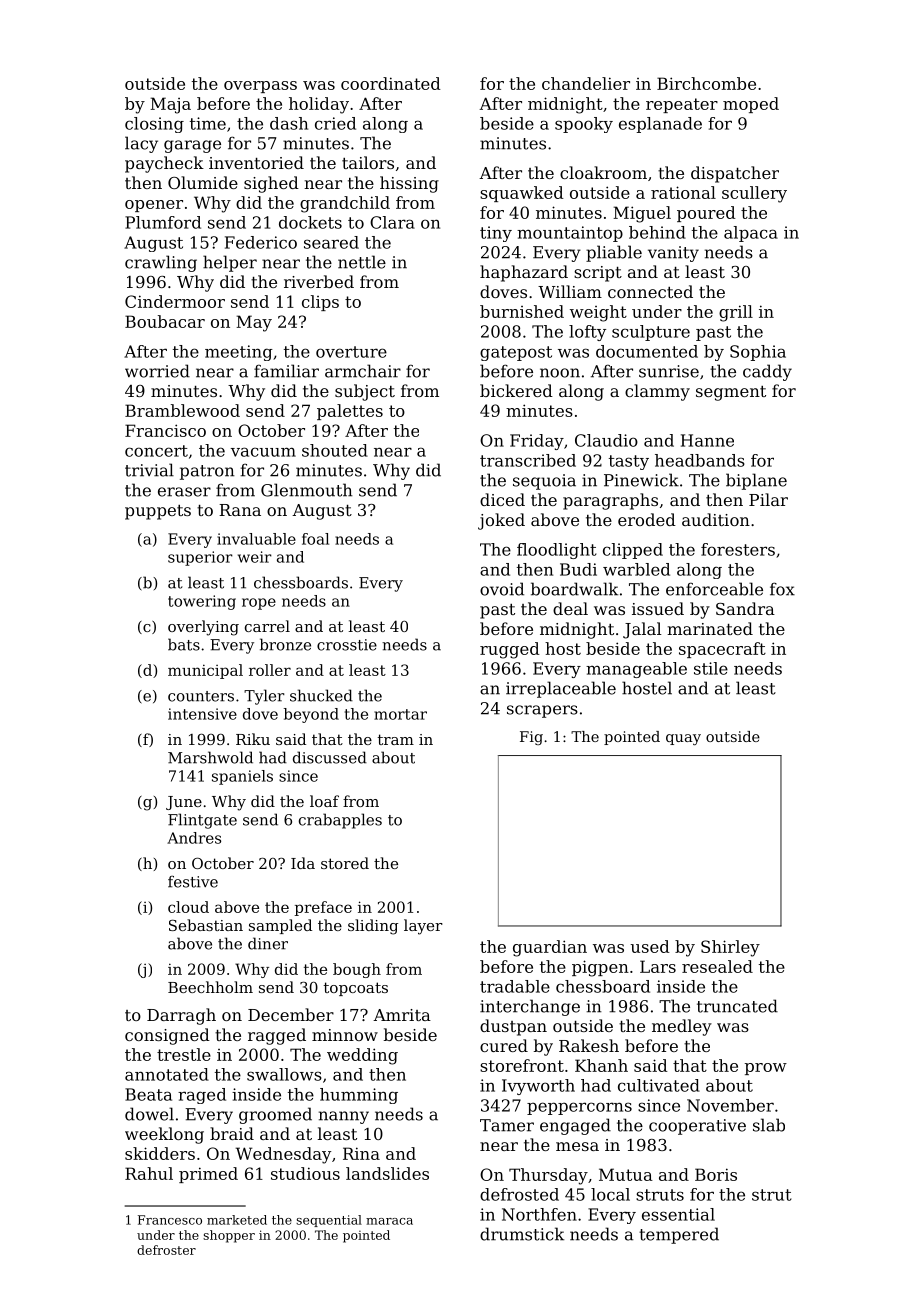  Describe the element at coordinates (730, 948) in the page. I see `Shirley` at that location.
